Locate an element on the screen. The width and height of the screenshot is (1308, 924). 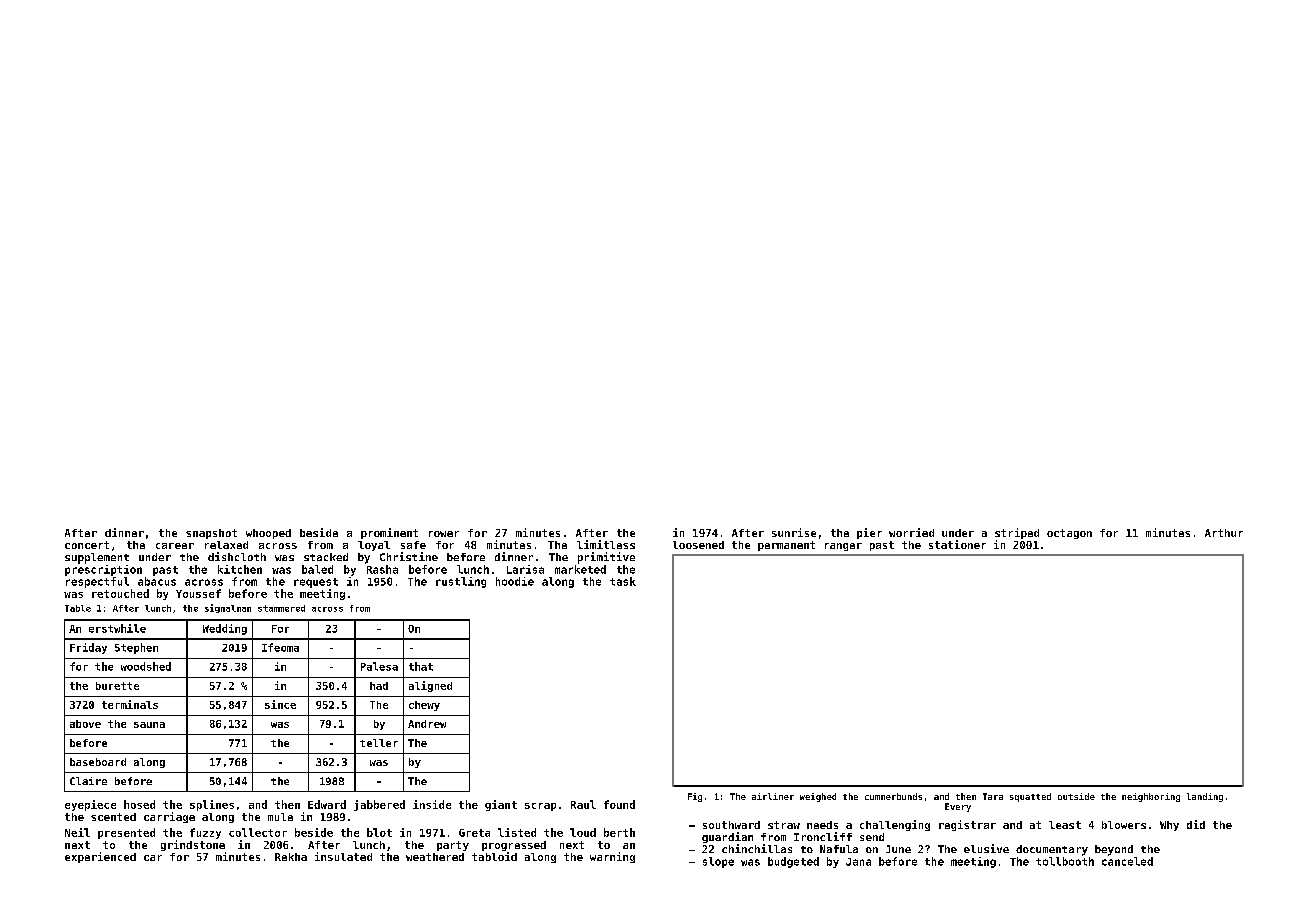
that is located at coordinates (421, 666).
